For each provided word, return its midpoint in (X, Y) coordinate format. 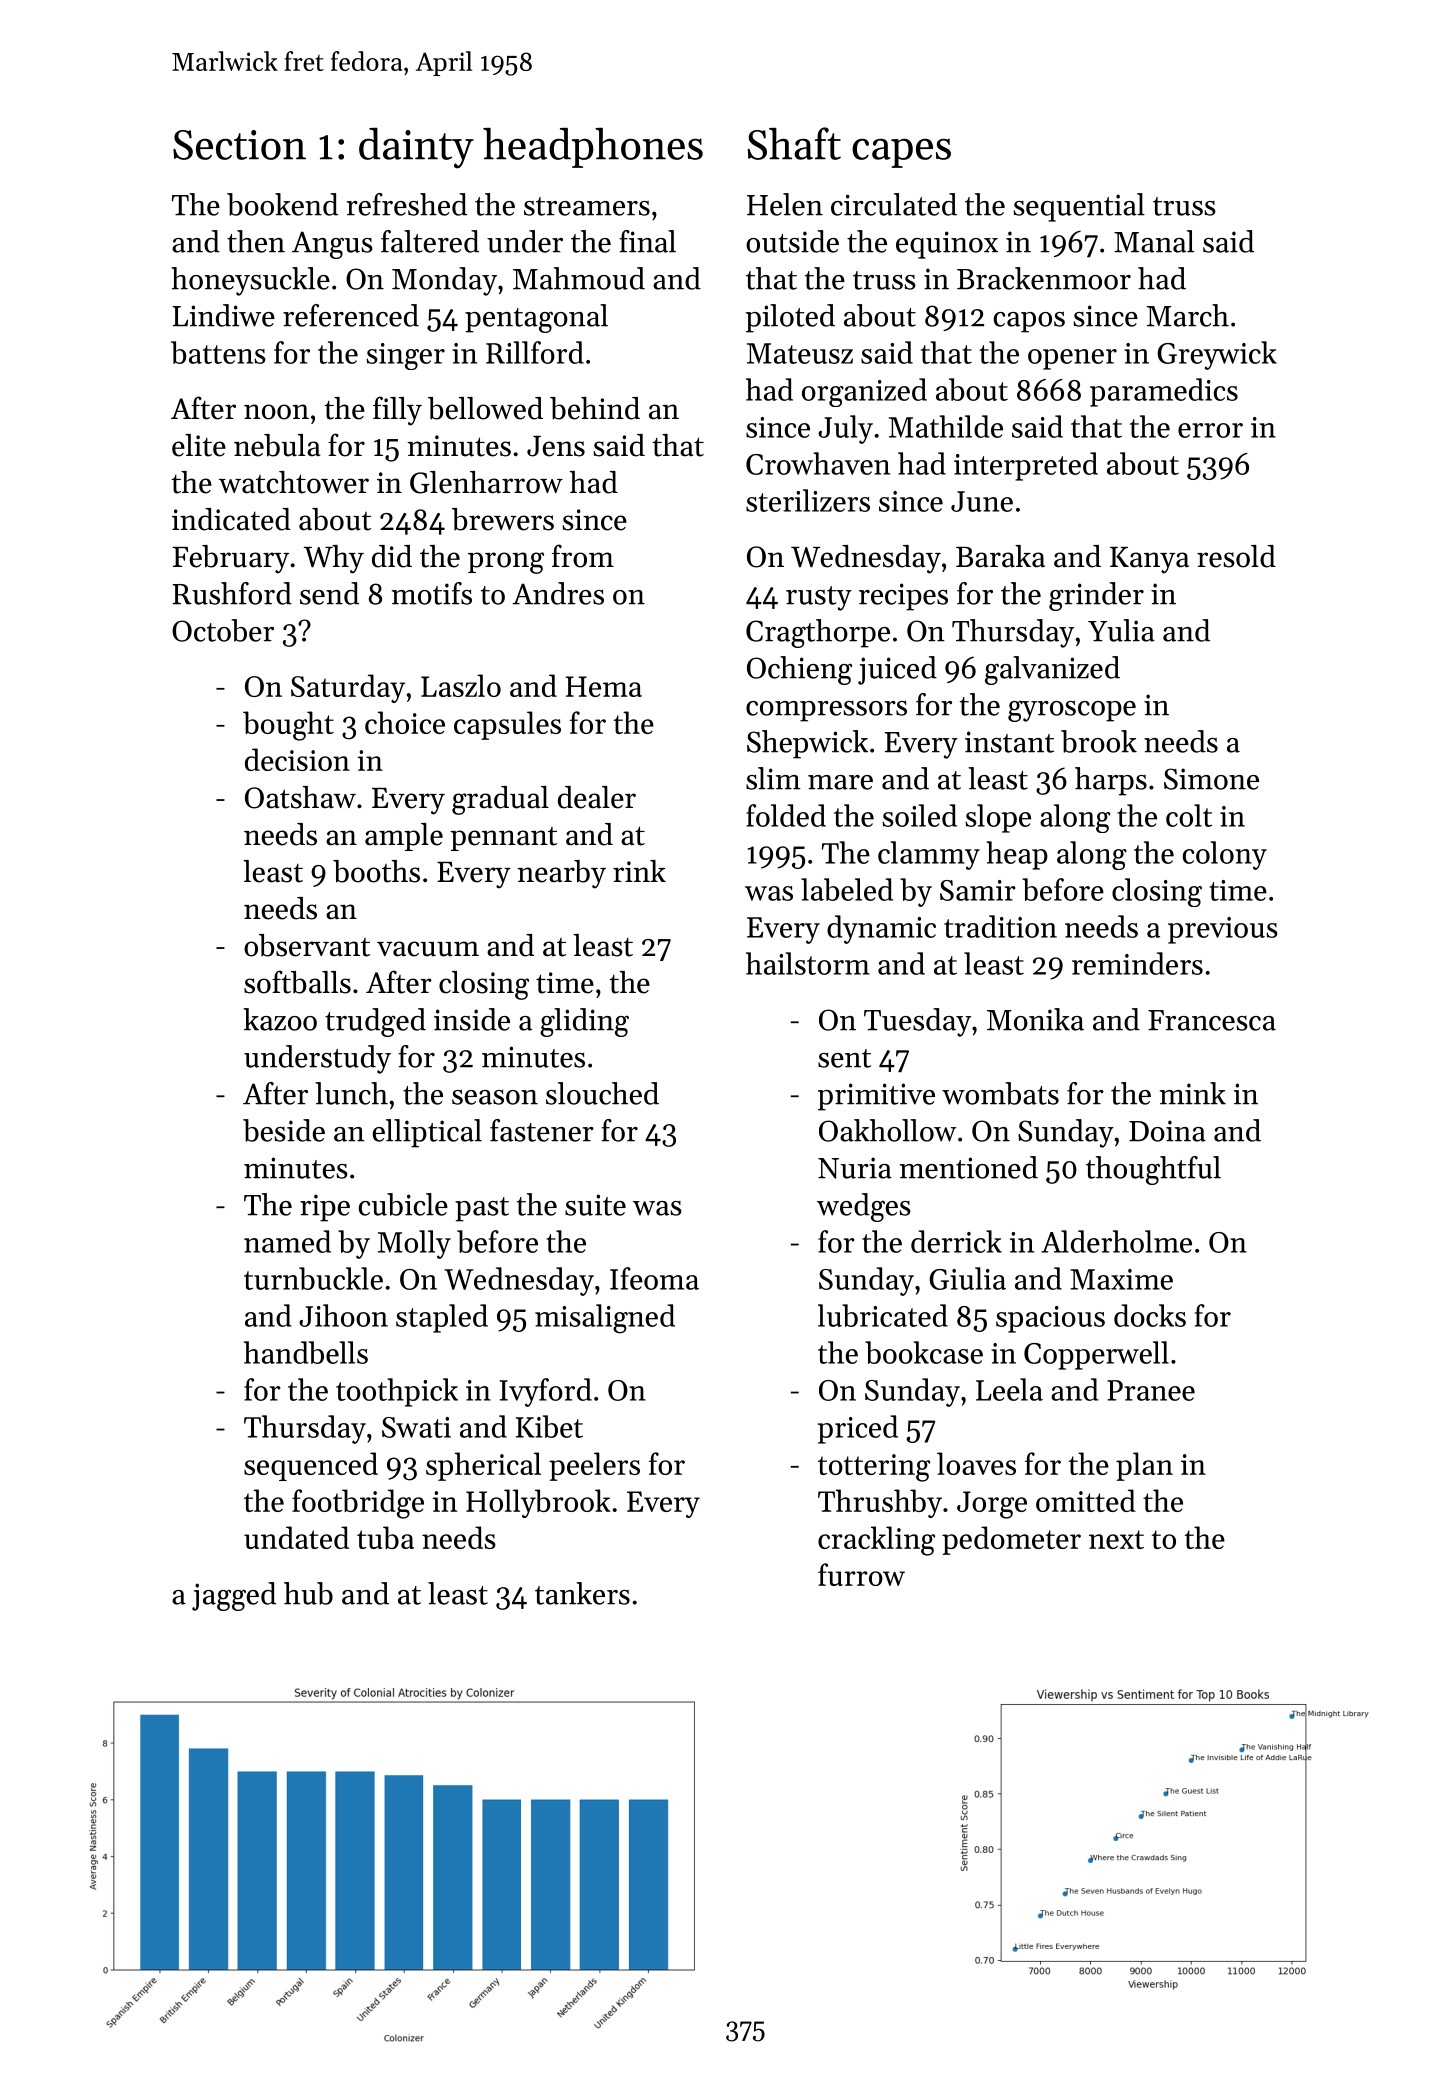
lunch (351, 1093)
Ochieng (799, 670)
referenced (351, 315)
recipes (903, 597)
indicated (231, 519)
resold (1236, 556)
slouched (602, 1093)
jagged (234, 1596)
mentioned (969, 1167)
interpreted (1026, 466)
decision (297, 759)
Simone (1211, 779)
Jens (556, 446)
